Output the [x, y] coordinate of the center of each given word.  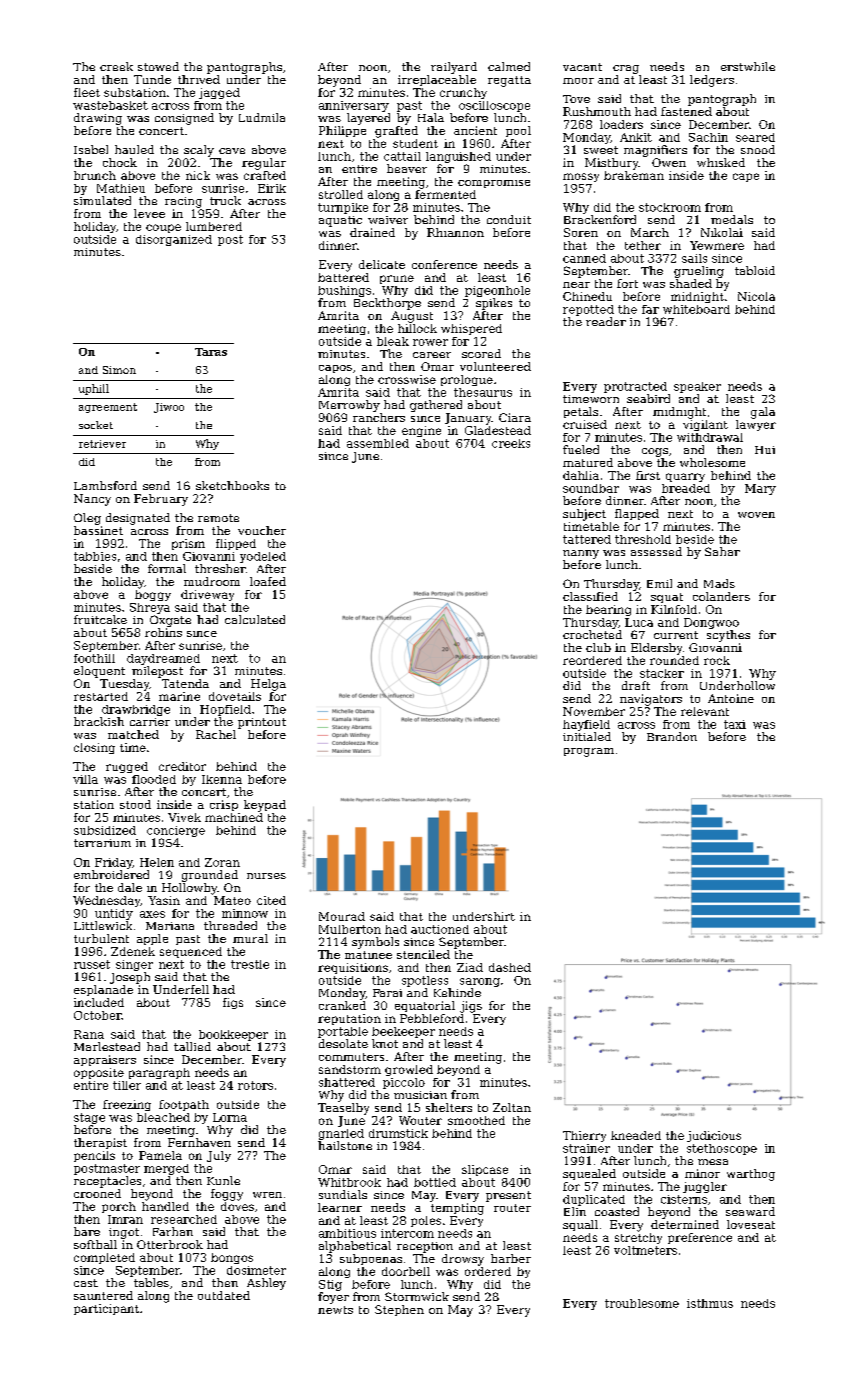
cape [746, 177]
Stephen [399, 1310]
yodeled [263, 557]
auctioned [440, 929]
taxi [735, 724]
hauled [134, 149]
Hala [431, 117]
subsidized [105, 830]
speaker [697, 387]
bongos [232, 1258]
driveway [207, 595]
